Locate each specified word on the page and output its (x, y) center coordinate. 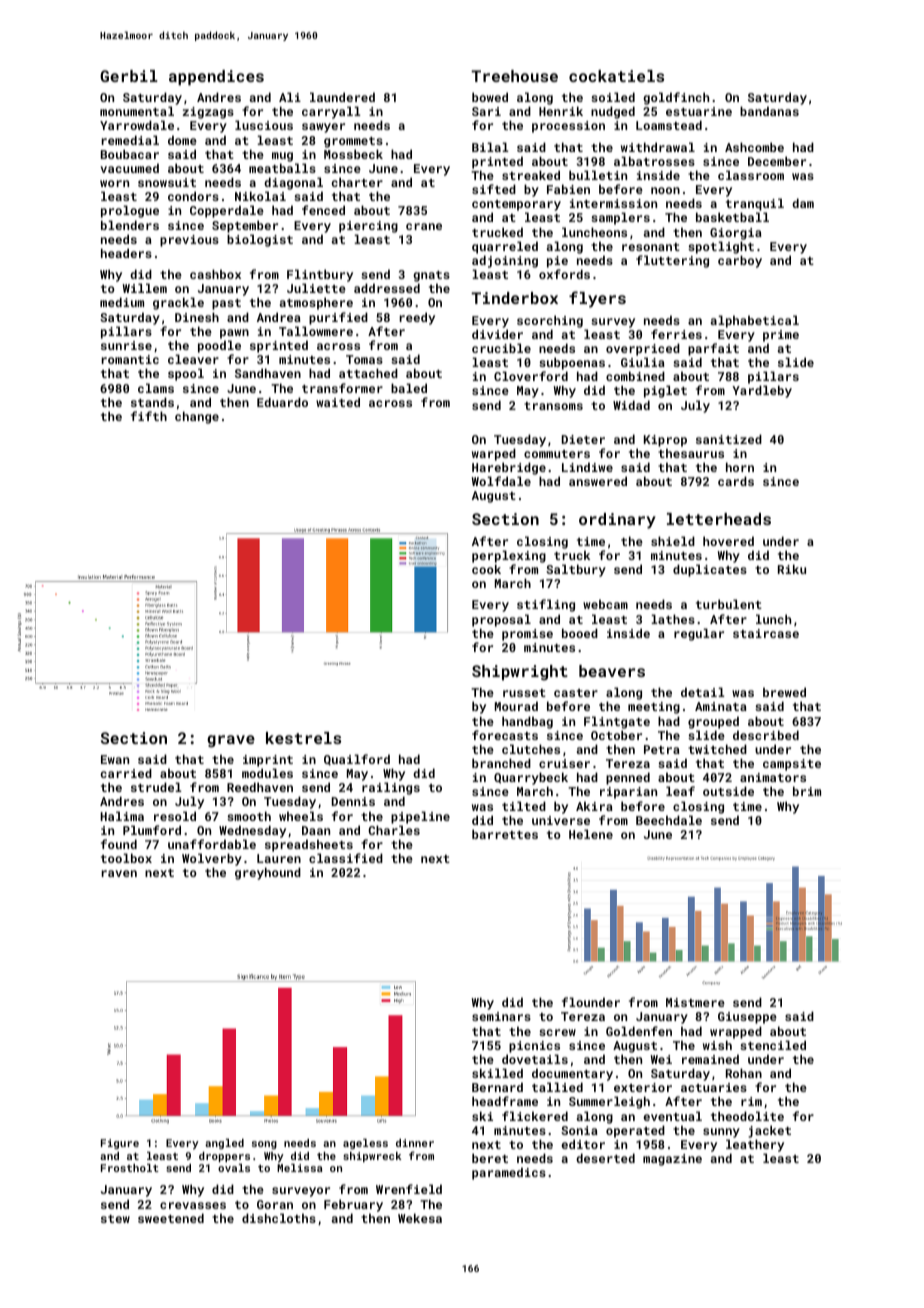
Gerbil (129, 76)
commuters (557, 454)
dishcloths (279, 1218)
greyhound (268, 873)
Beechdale (669, 820)
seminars (501, 1016)
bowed (490, 97)
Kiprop (665, 441)
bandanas (769, 111)
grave (231, 741)
